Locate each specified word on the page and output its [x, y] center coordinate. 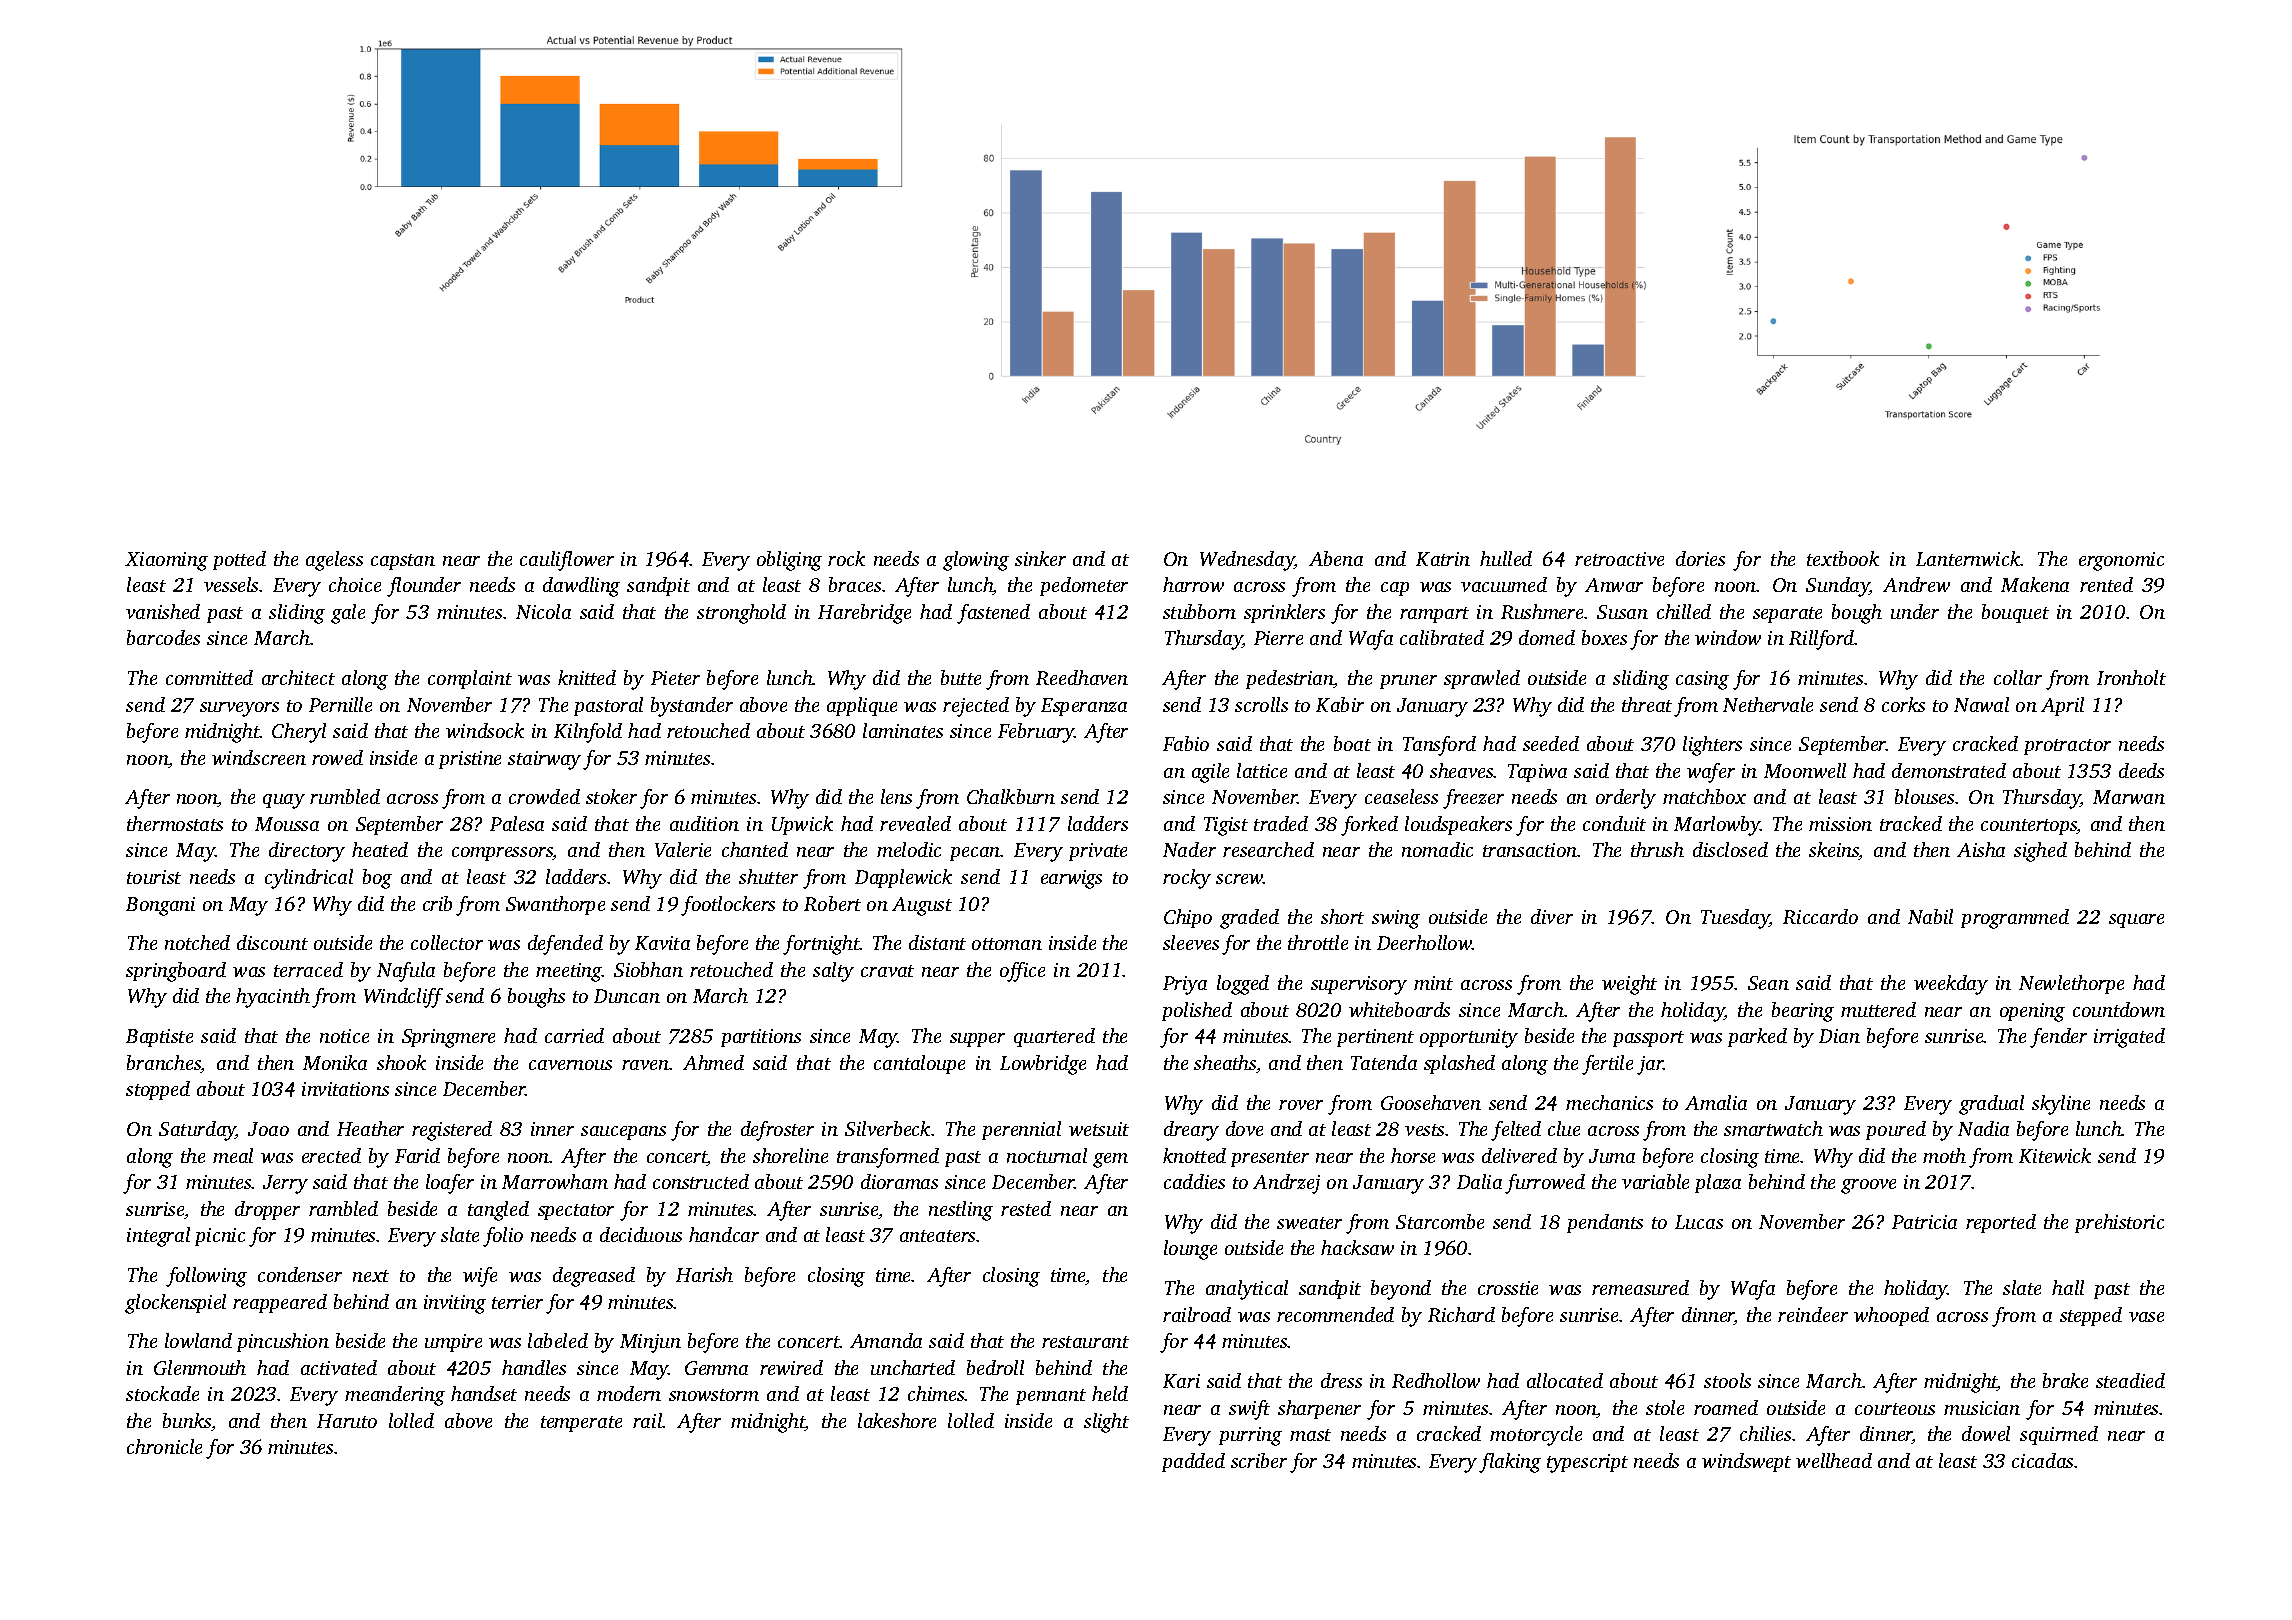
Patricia [1924, 1222]
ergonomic [2121, 561]
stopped [158, 1090]
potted [239, 560]
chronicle [164, 1446]
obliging [789, 561]
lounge [1190, 1250]
